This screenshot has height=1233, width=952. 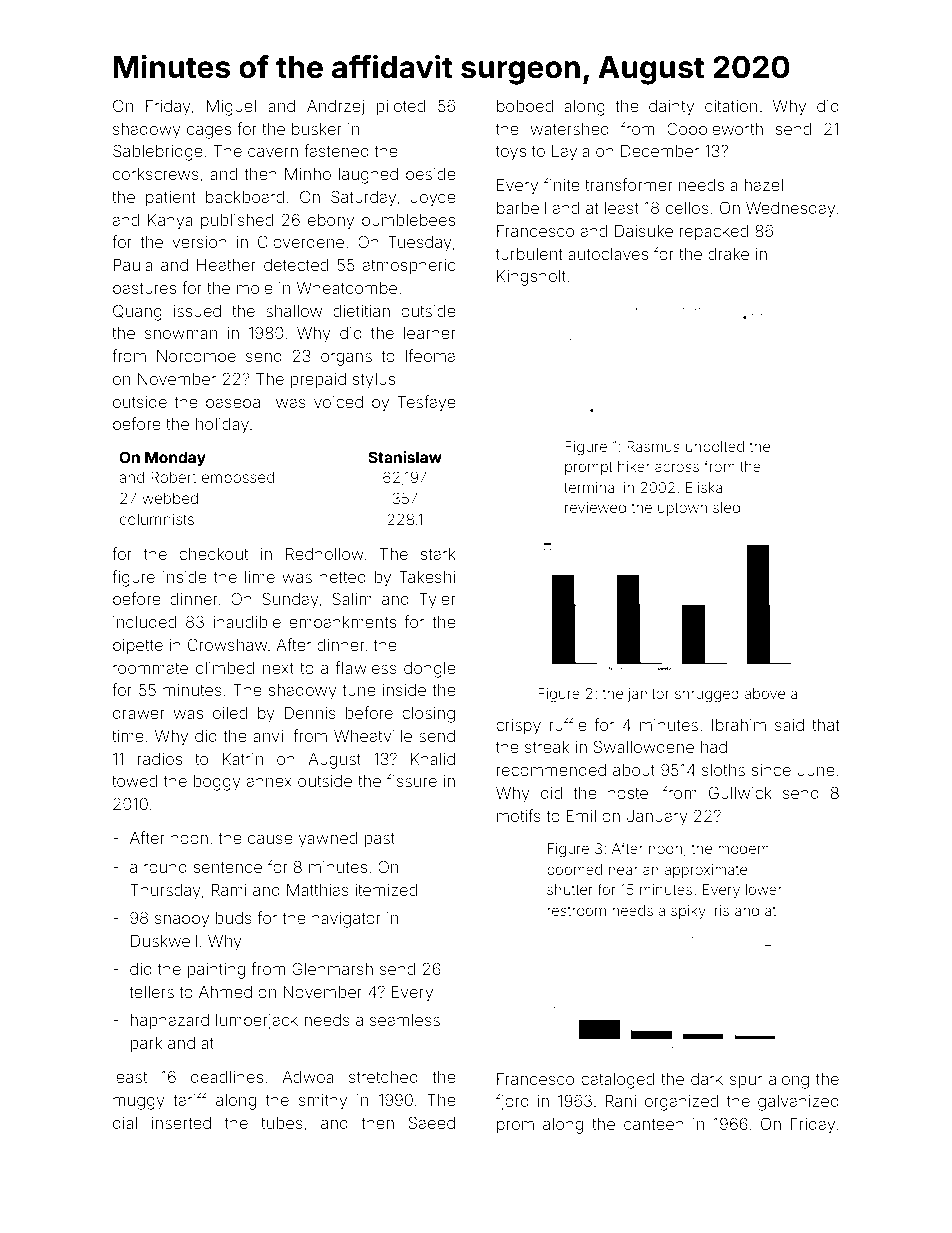 I want to click on holiday, so click(x=222, y=426).
